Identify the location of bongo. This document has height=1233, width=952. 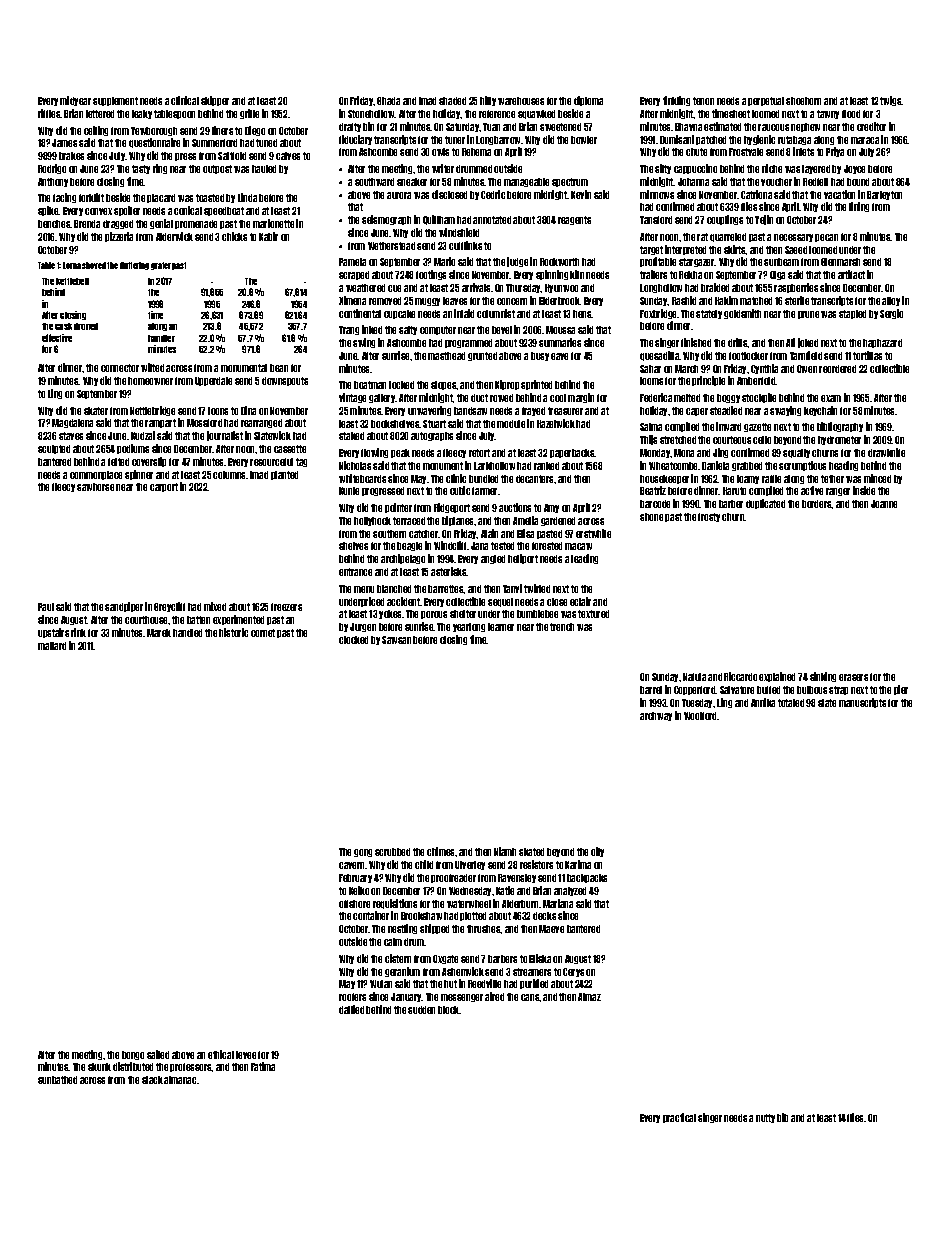
(133, 1055).
